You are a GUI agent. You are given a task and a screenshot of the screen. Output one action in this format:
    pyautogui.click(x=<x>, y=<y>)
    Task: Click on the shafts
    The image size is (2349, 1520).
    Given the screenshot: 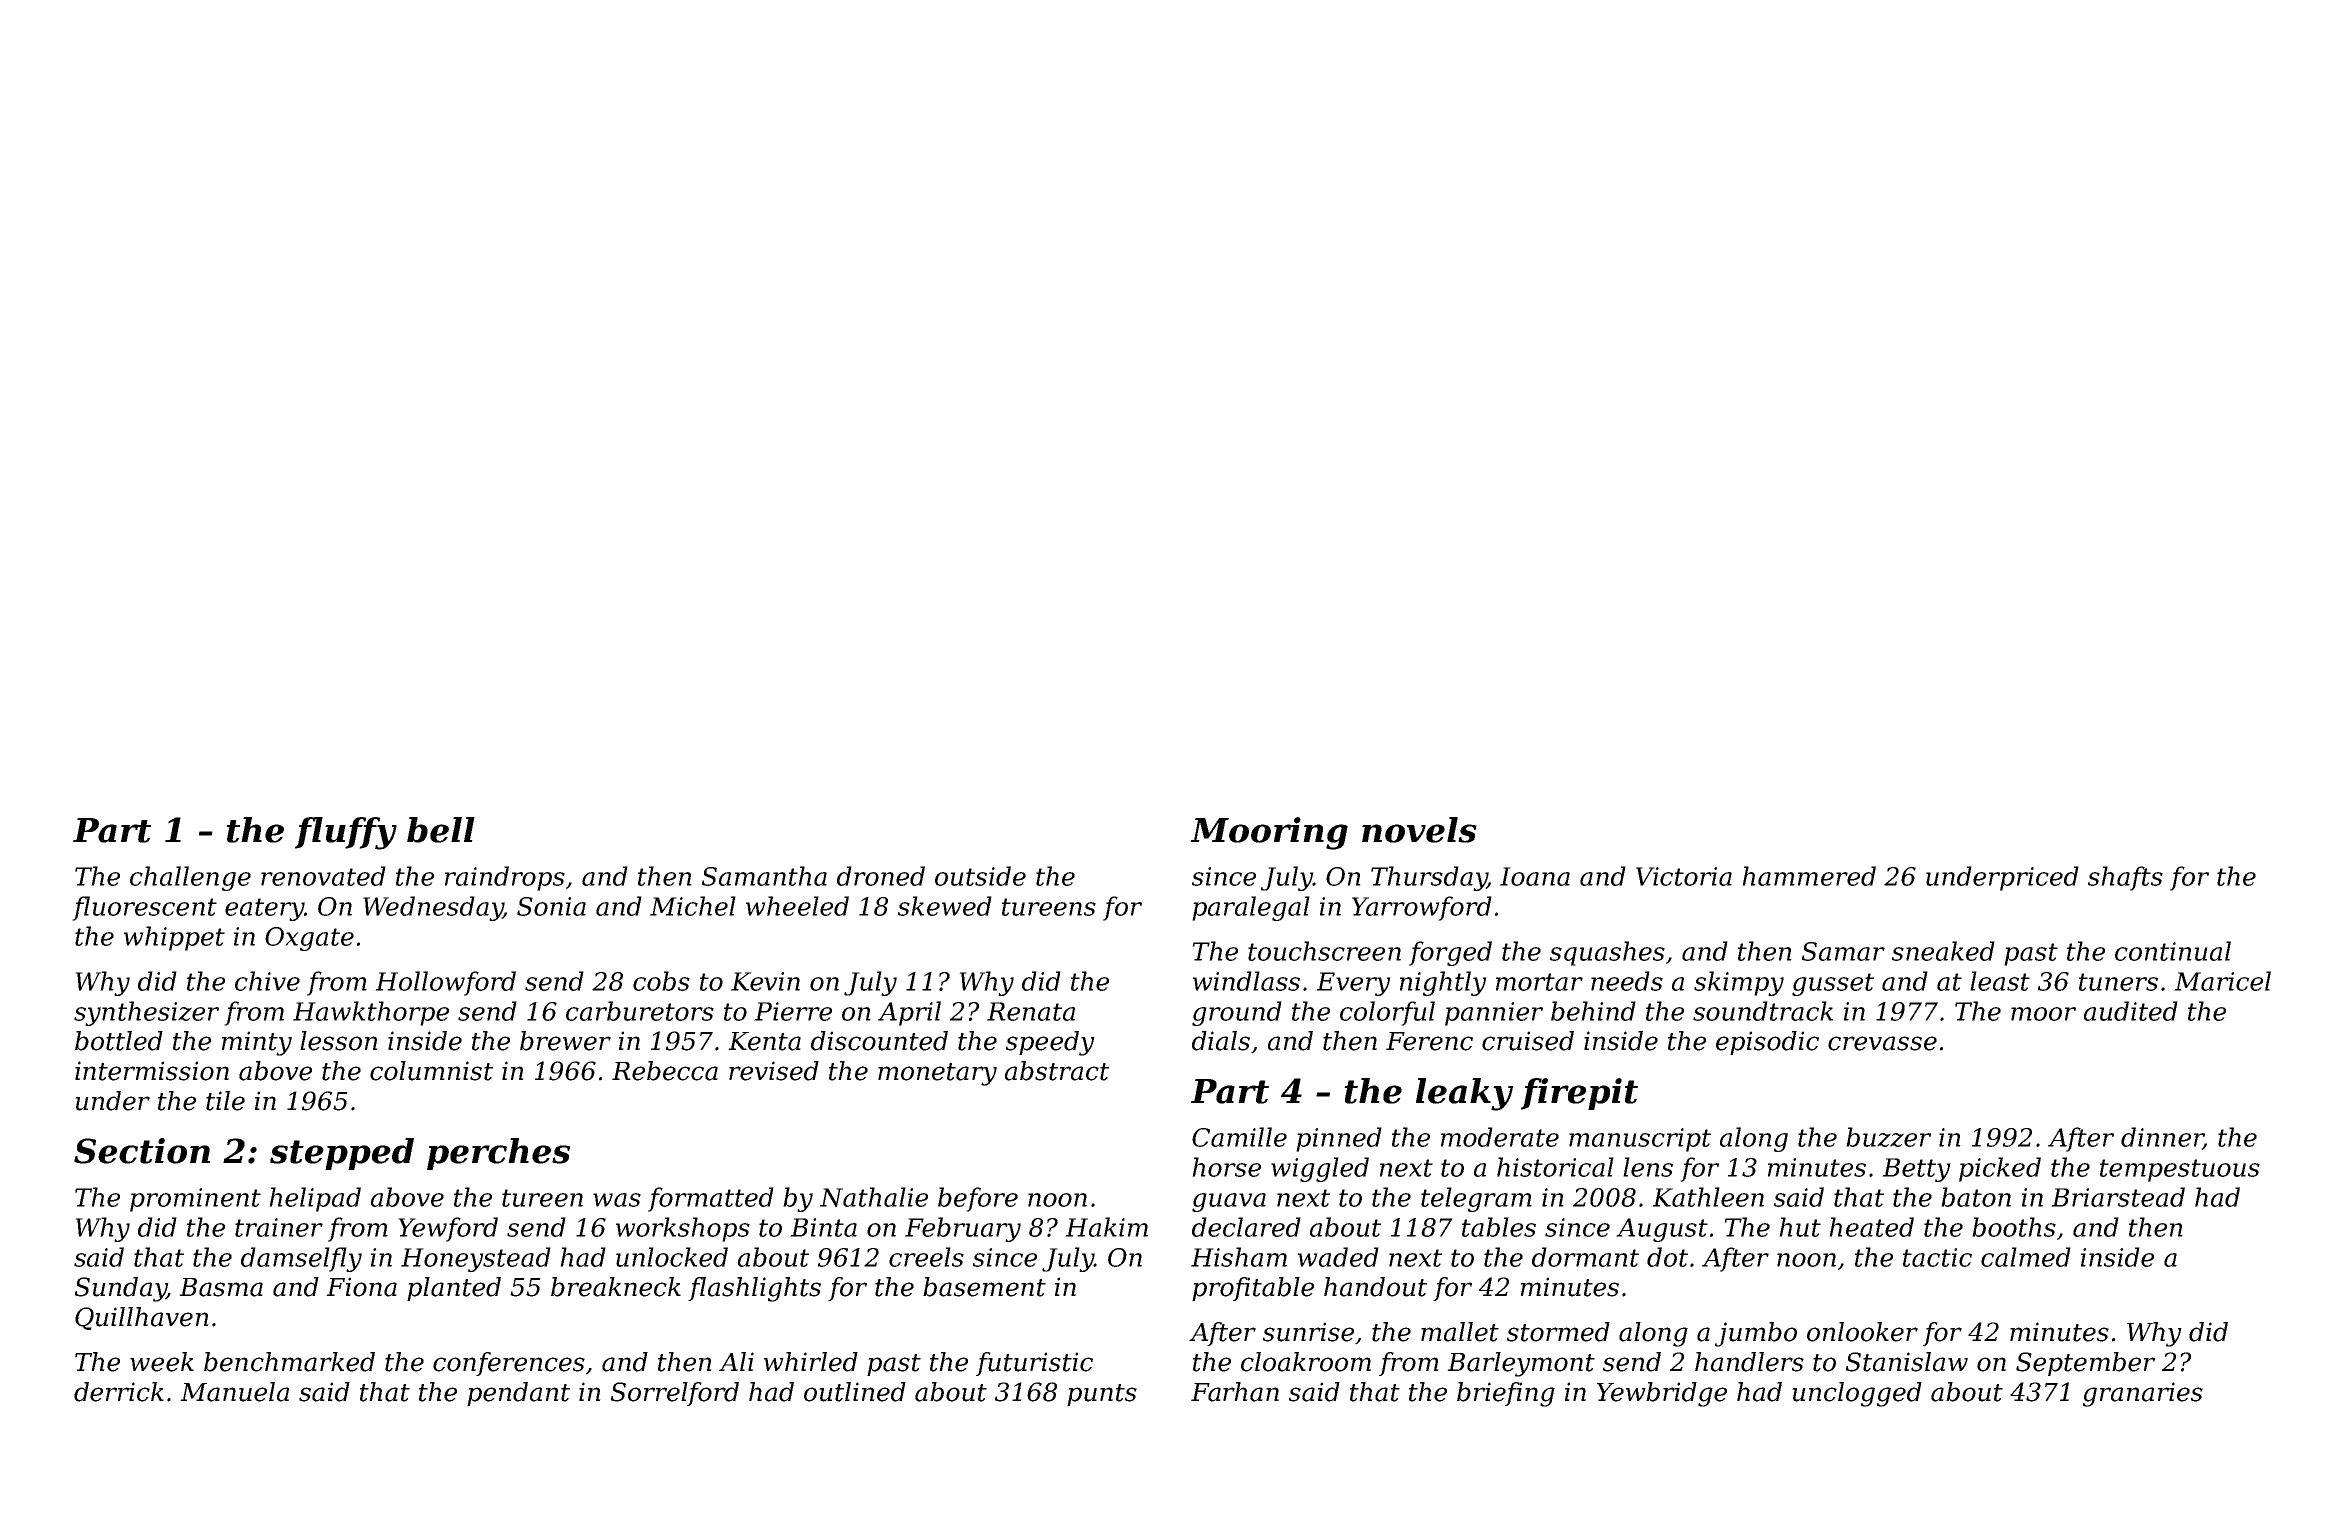 What is the action you would take?
    pyautogui.click(x=2125, y=878)
